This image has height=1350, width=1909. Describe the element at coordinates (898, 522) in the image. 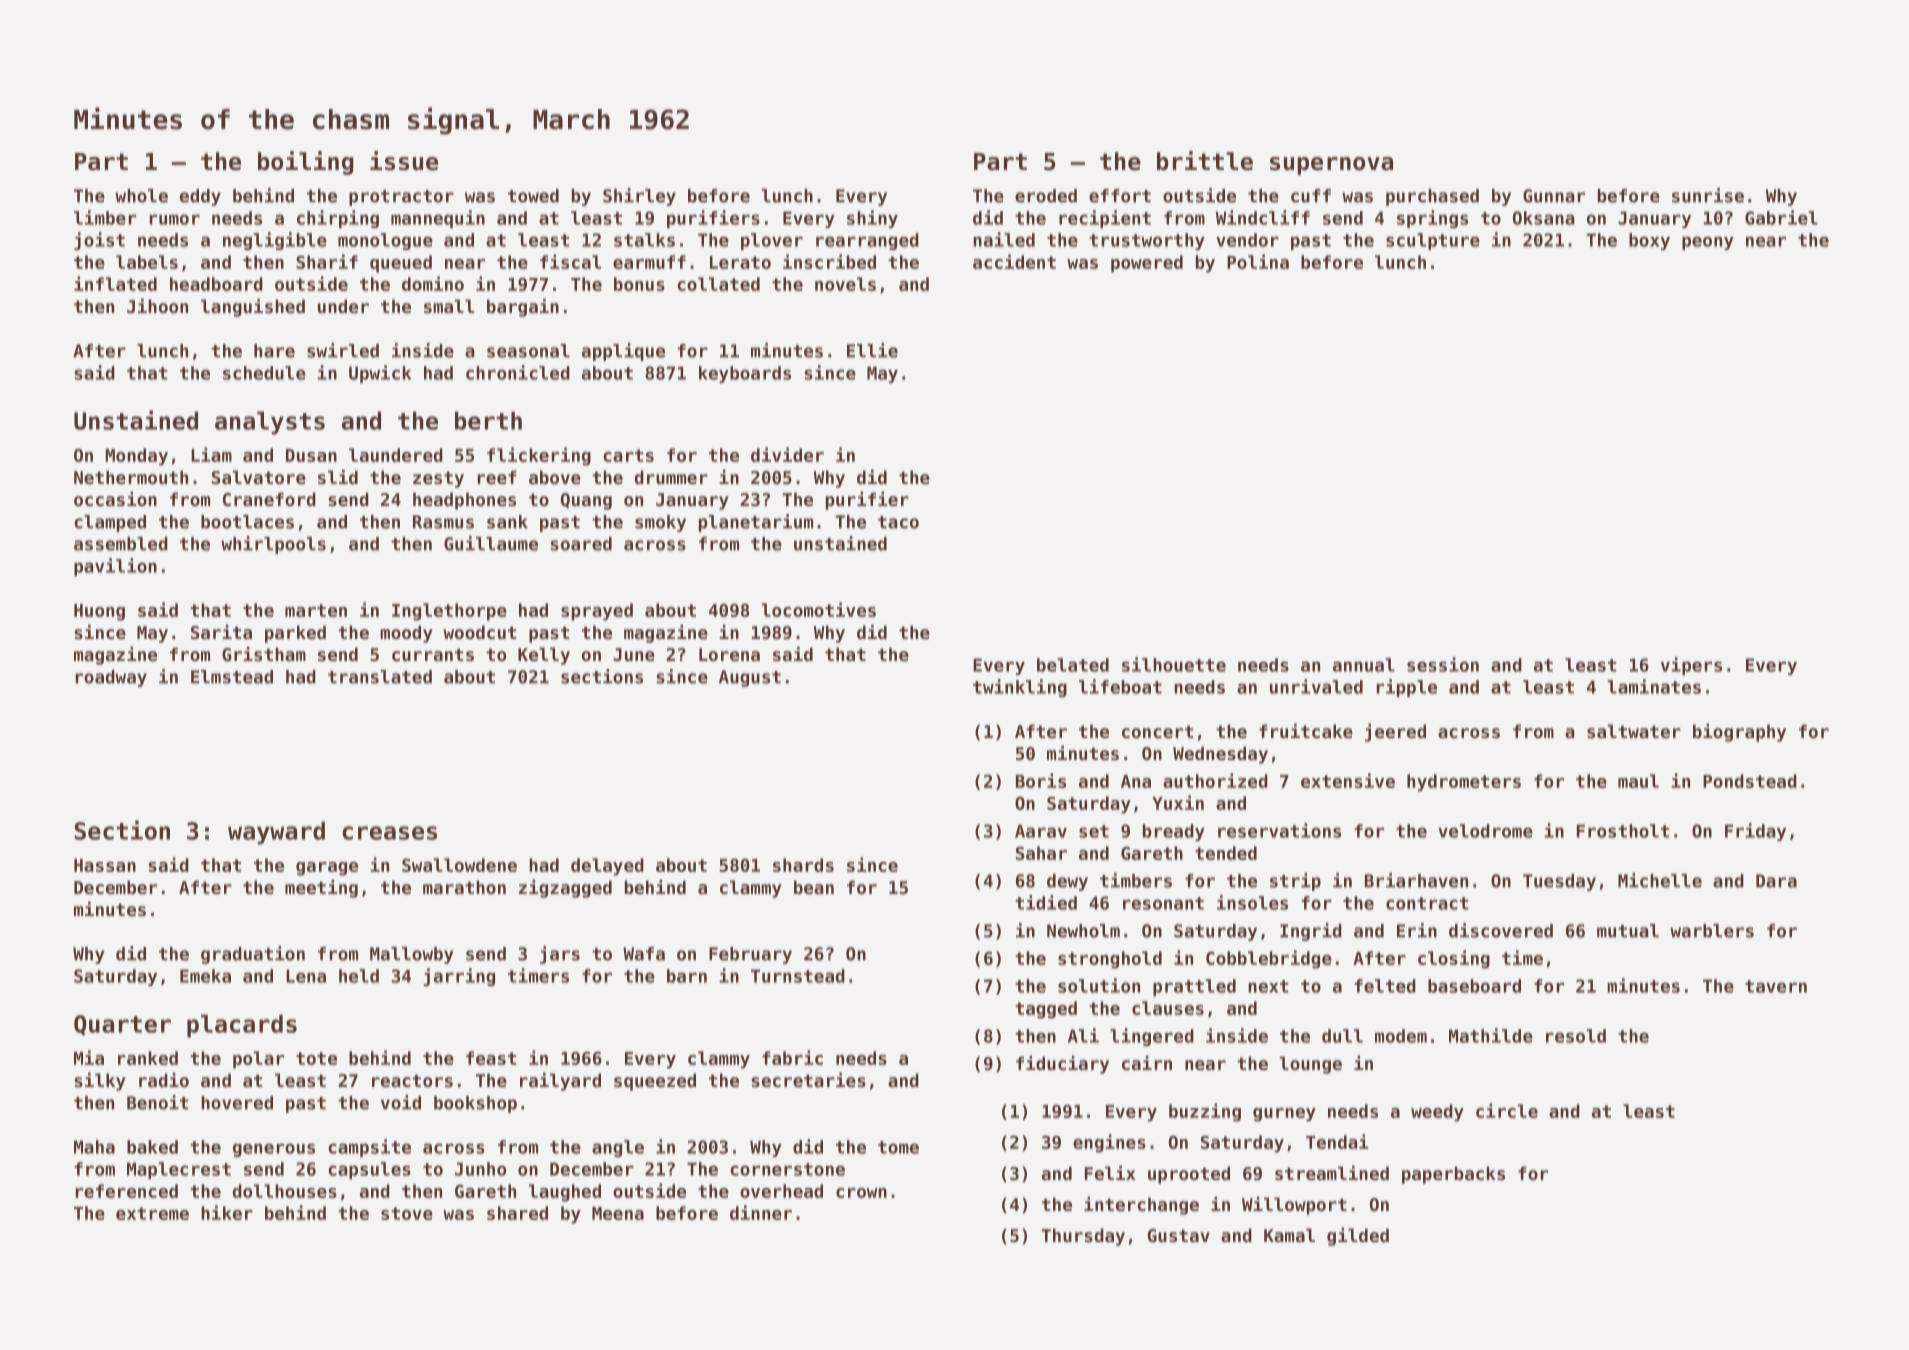

I see `taco` at that location.
